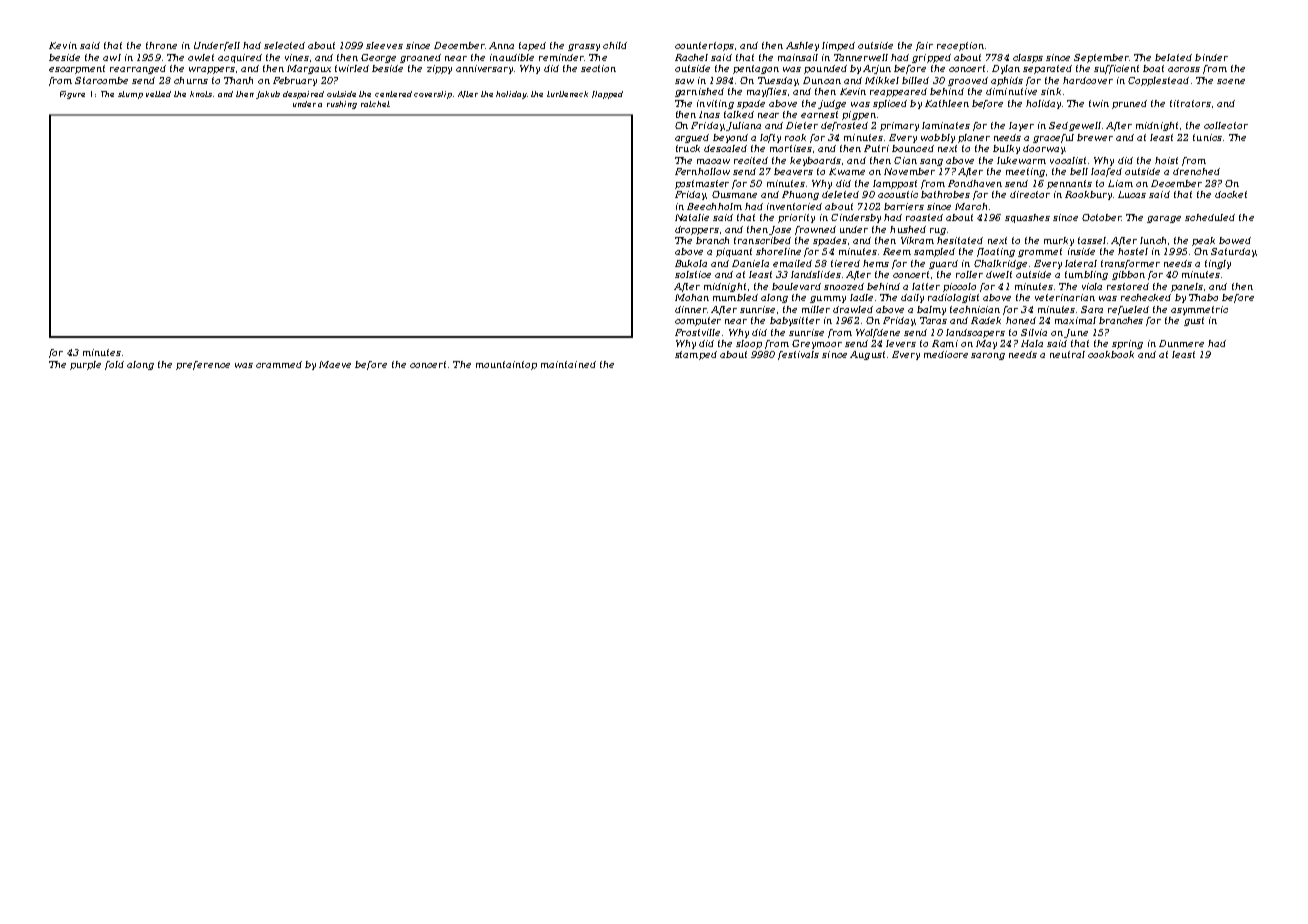  Describe the element at coordinates (268, 95) in the screenshot. I see `Jakub` at that location.
